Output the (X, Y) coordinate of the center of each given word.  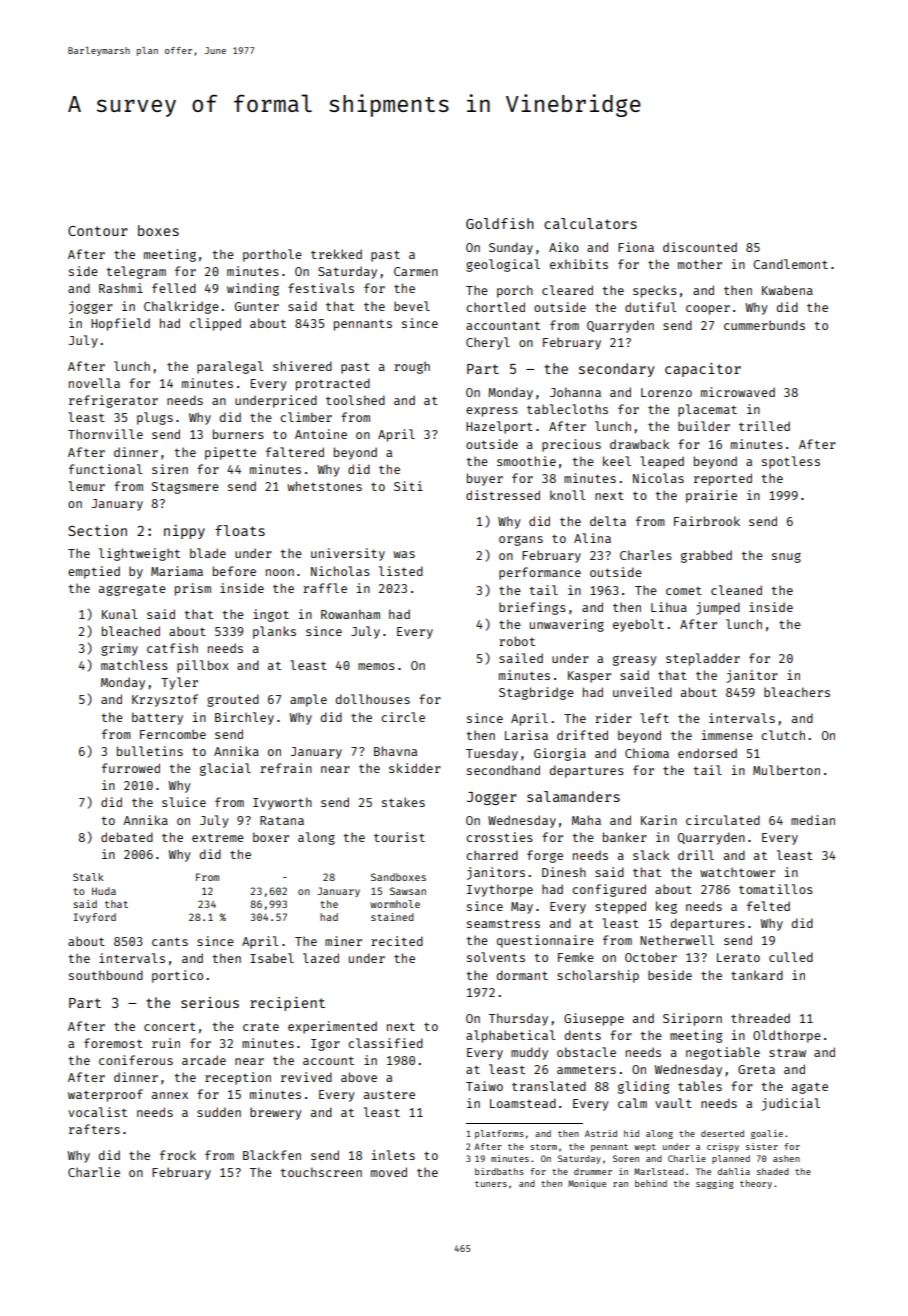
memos (376, 666)
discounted (700, 247)
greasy (635, 661)
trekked (336, 254)
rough (412, 367)
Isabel (272, 958)
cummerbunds (764, 325)
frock (178, 1155)
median (813, 820)
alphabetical (511, 1036)
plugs (155, 418)
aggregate (132, 590)
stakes (403, 802)
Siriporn (692, 1019)
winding (253, 289)
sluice (184, 802)
